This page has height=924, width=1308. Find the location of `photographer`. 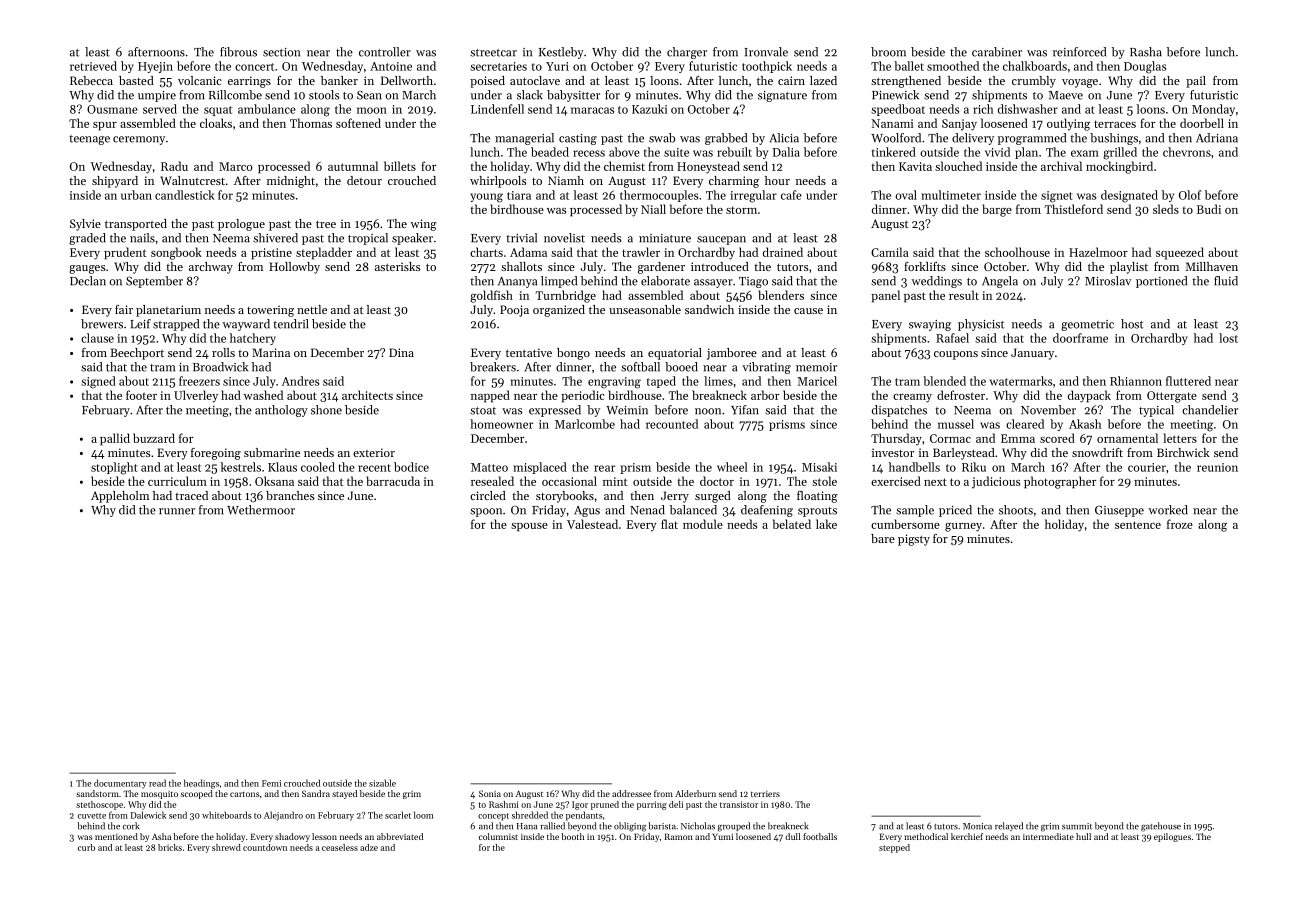

photographer is located at coordinates (1060, 482).
